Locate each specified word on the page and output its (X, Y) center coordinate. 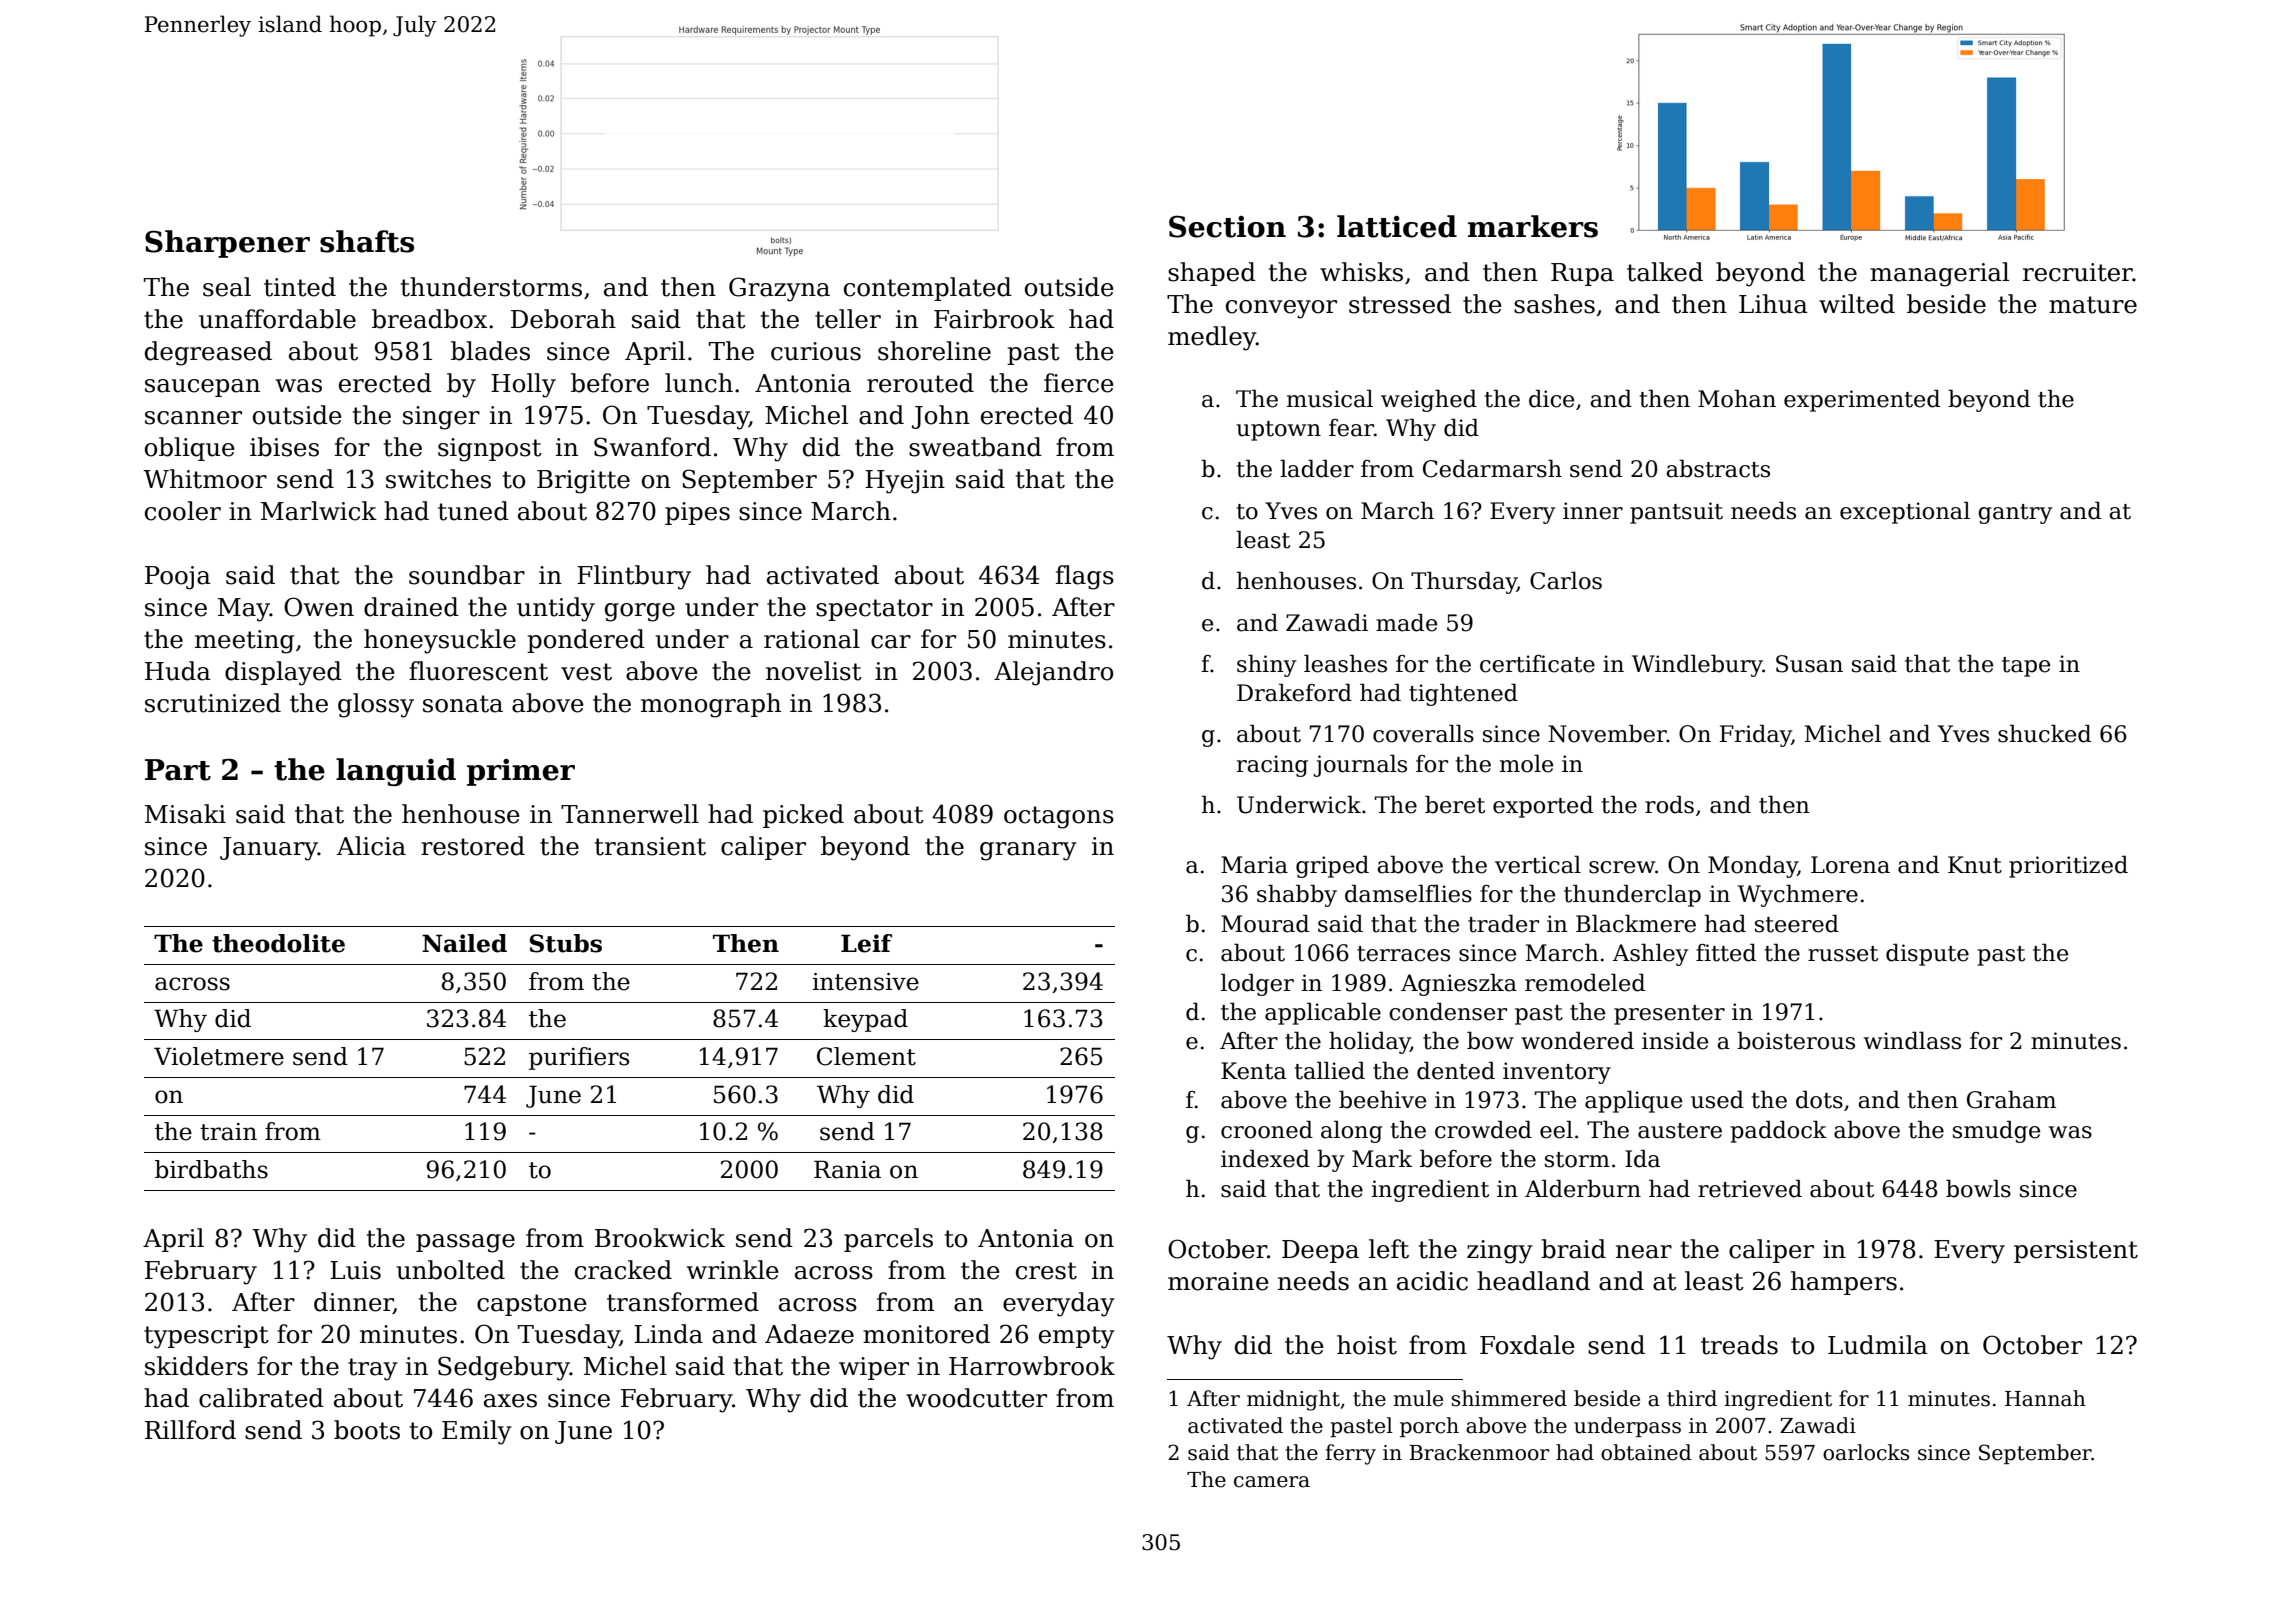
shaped (1212, 274)
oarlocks (1866, 1452)
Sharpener (227, 244)
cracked (623, 1270)
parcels (888, 1240)
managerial (1939, 274)
